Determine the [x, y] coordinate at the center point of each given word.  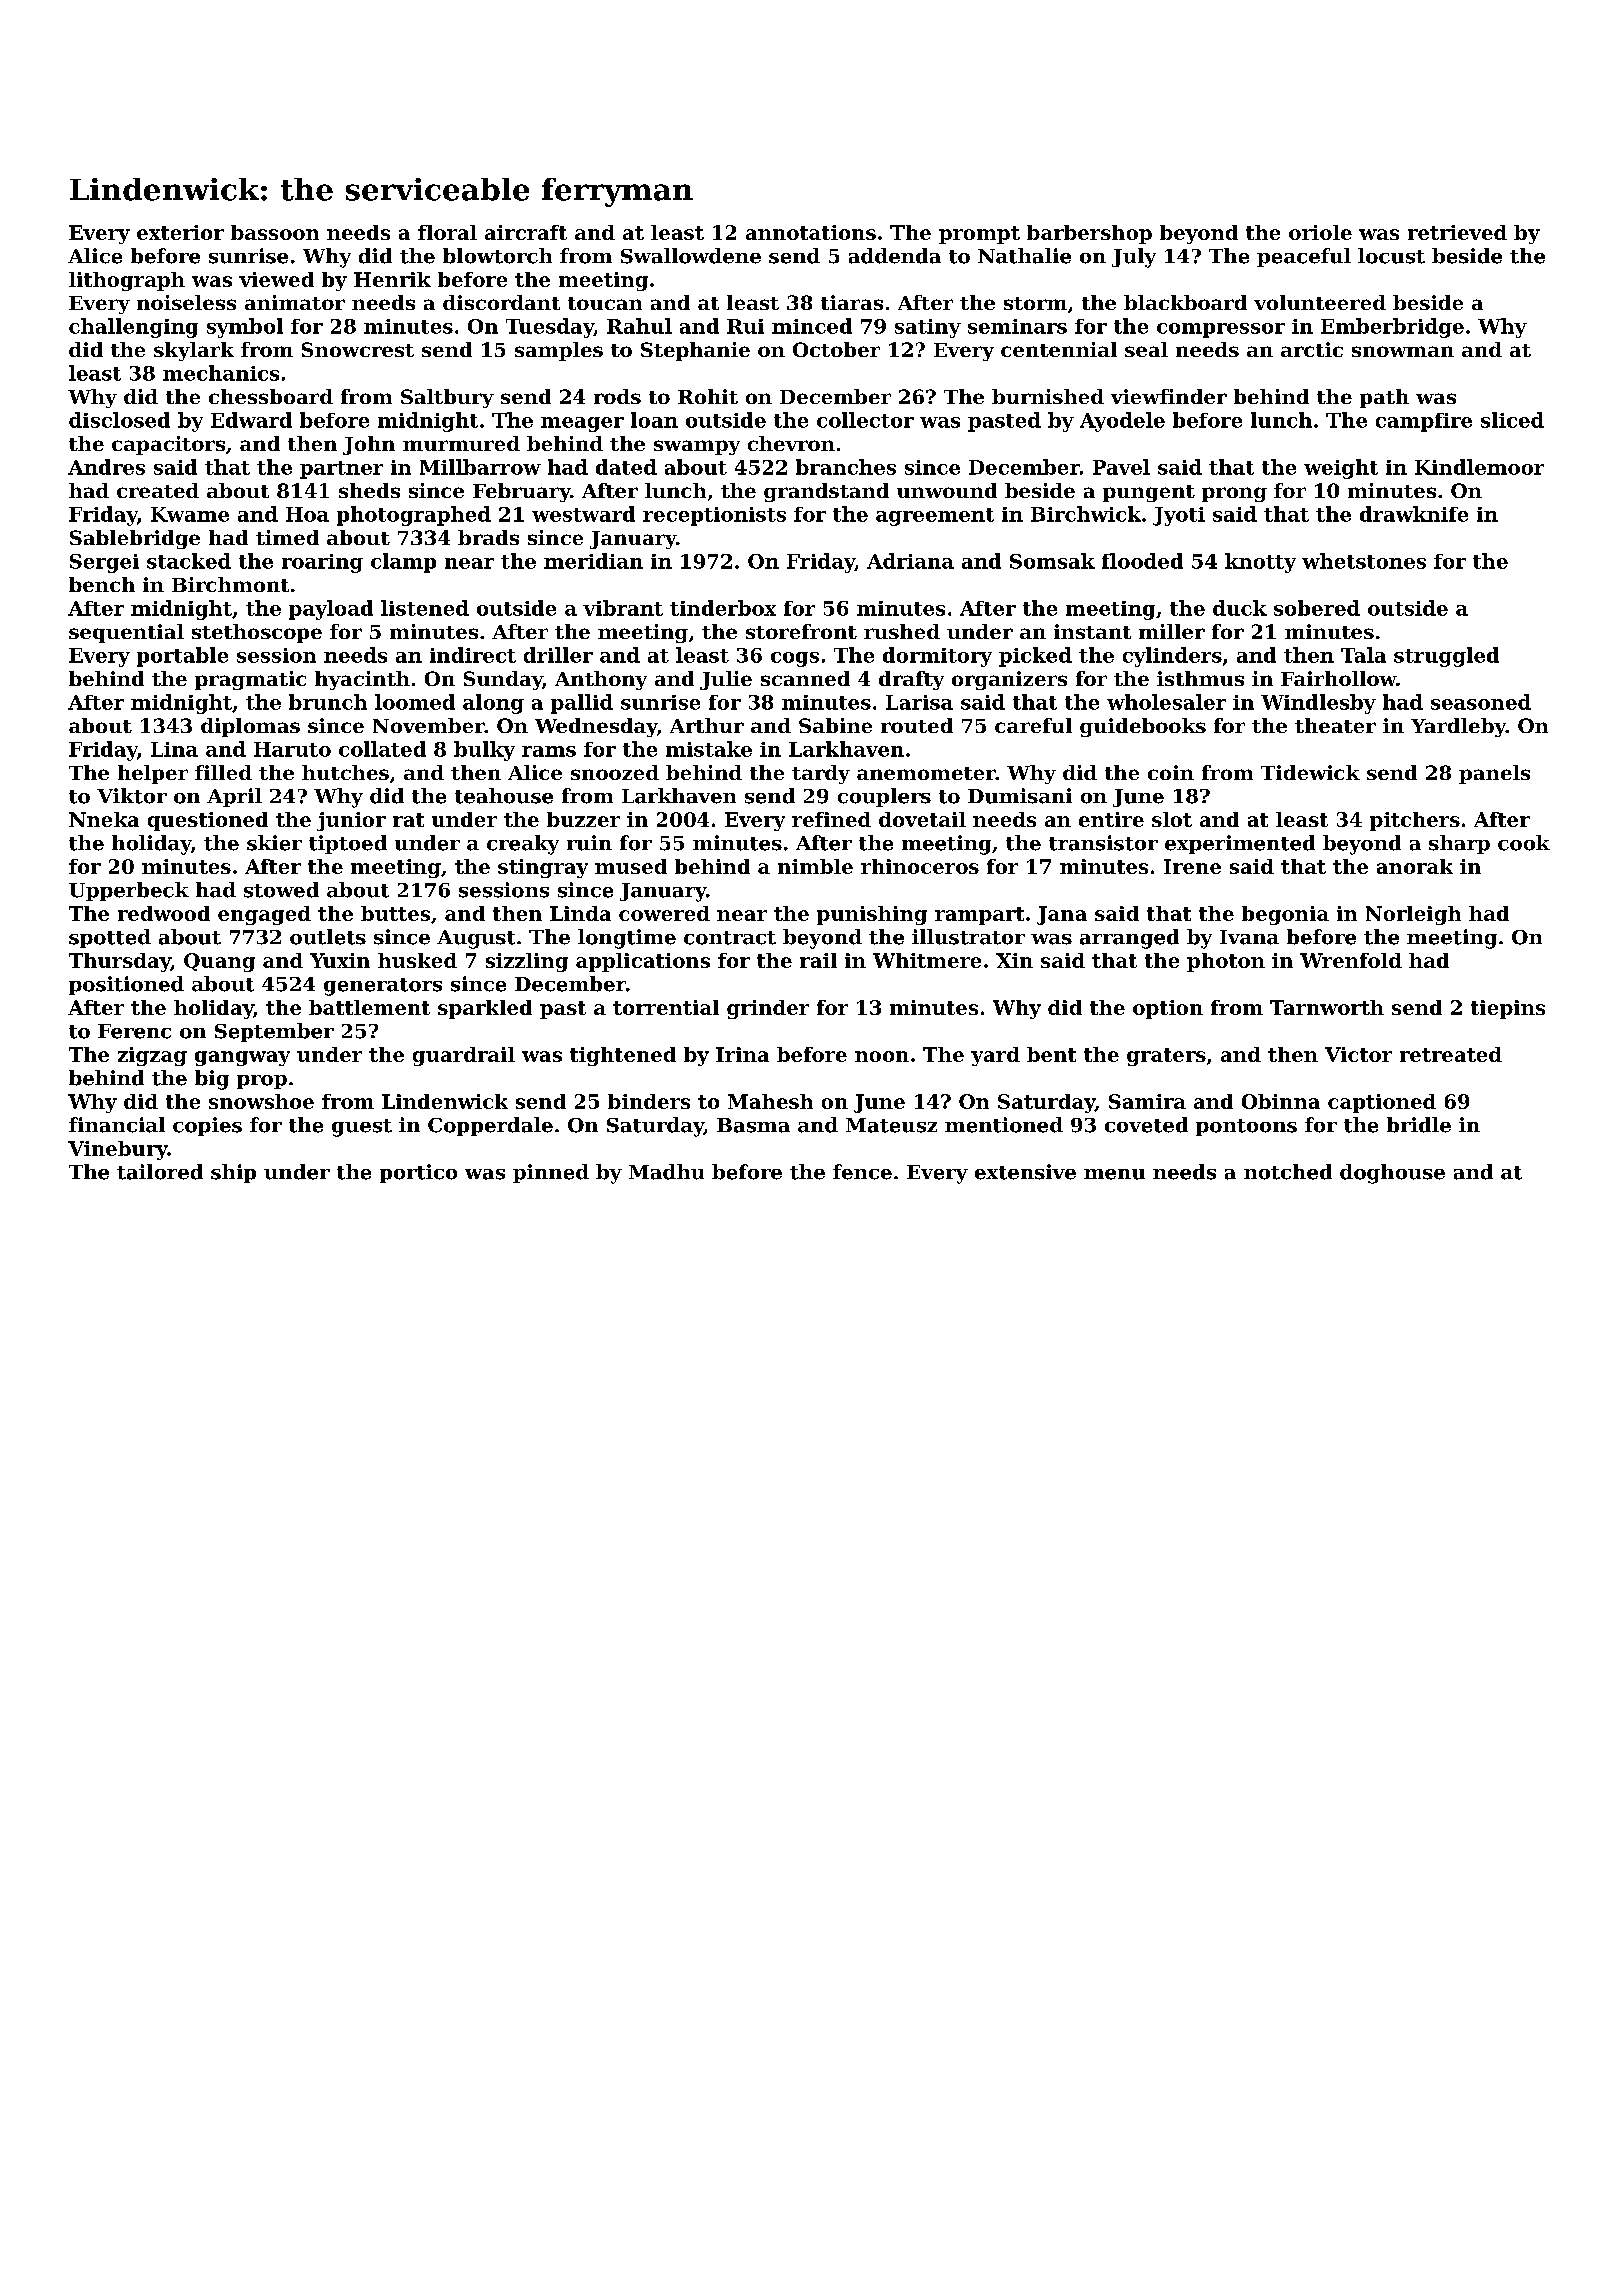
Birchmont [230, 584]
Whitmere [927, 960]
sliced [1512, 420]
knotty [1260, 563]
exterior [180, 232]
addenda [895, 256]
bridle [1419, 1125]
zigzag [152, 1056]
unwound [947, 490]
